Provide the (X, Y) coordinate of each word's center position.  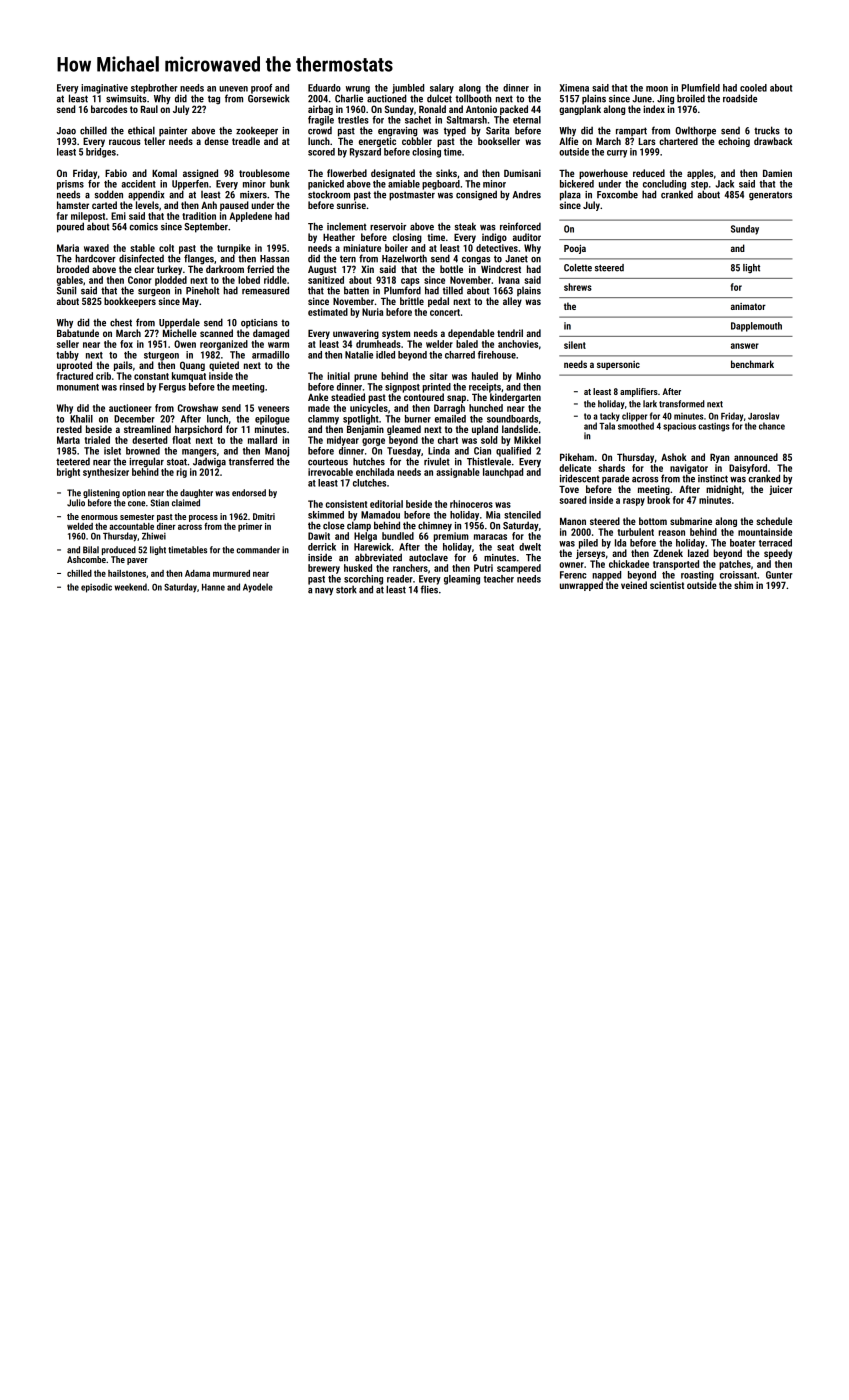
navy (324, 592)
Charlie (349, 98)
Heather (339, 237)
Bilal (91, 550)
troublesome (264, 173)
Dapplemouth (756, 327)
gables (70, 281)
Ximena (574, 88)
